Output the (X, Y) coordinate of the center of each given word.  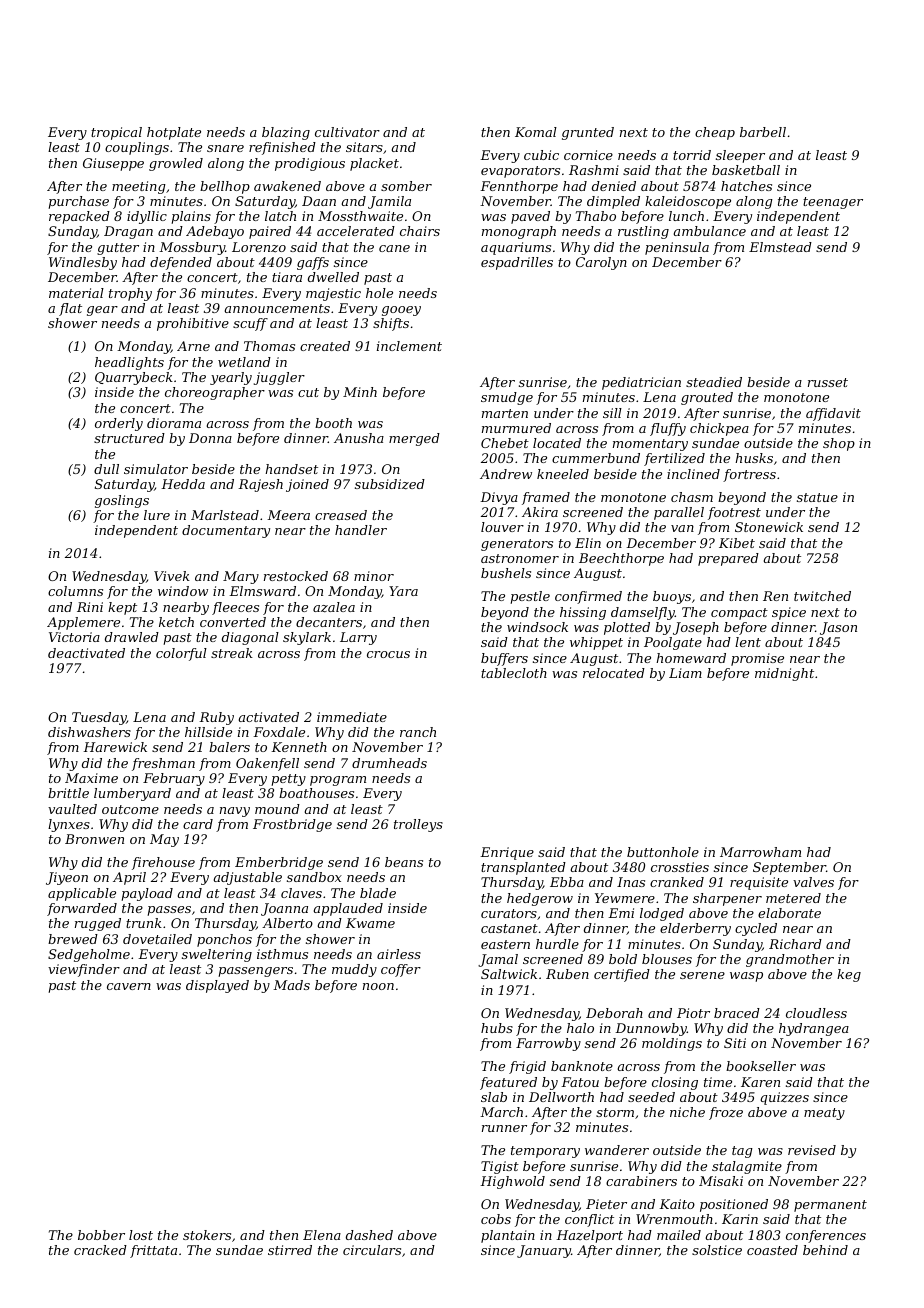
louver (502, 527)
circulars (372, 1250)
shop (839, 444)
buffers (504, 659)
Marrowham (760, 852)
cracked (100, 1250)
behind (825, 1250)
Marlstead (225, 515)
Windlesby (83, 263)
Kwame (370, 923)
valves (813, 882)
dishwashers (89, 732)
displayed (217, 986)
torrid (692, 155)
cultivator (347, 132)
